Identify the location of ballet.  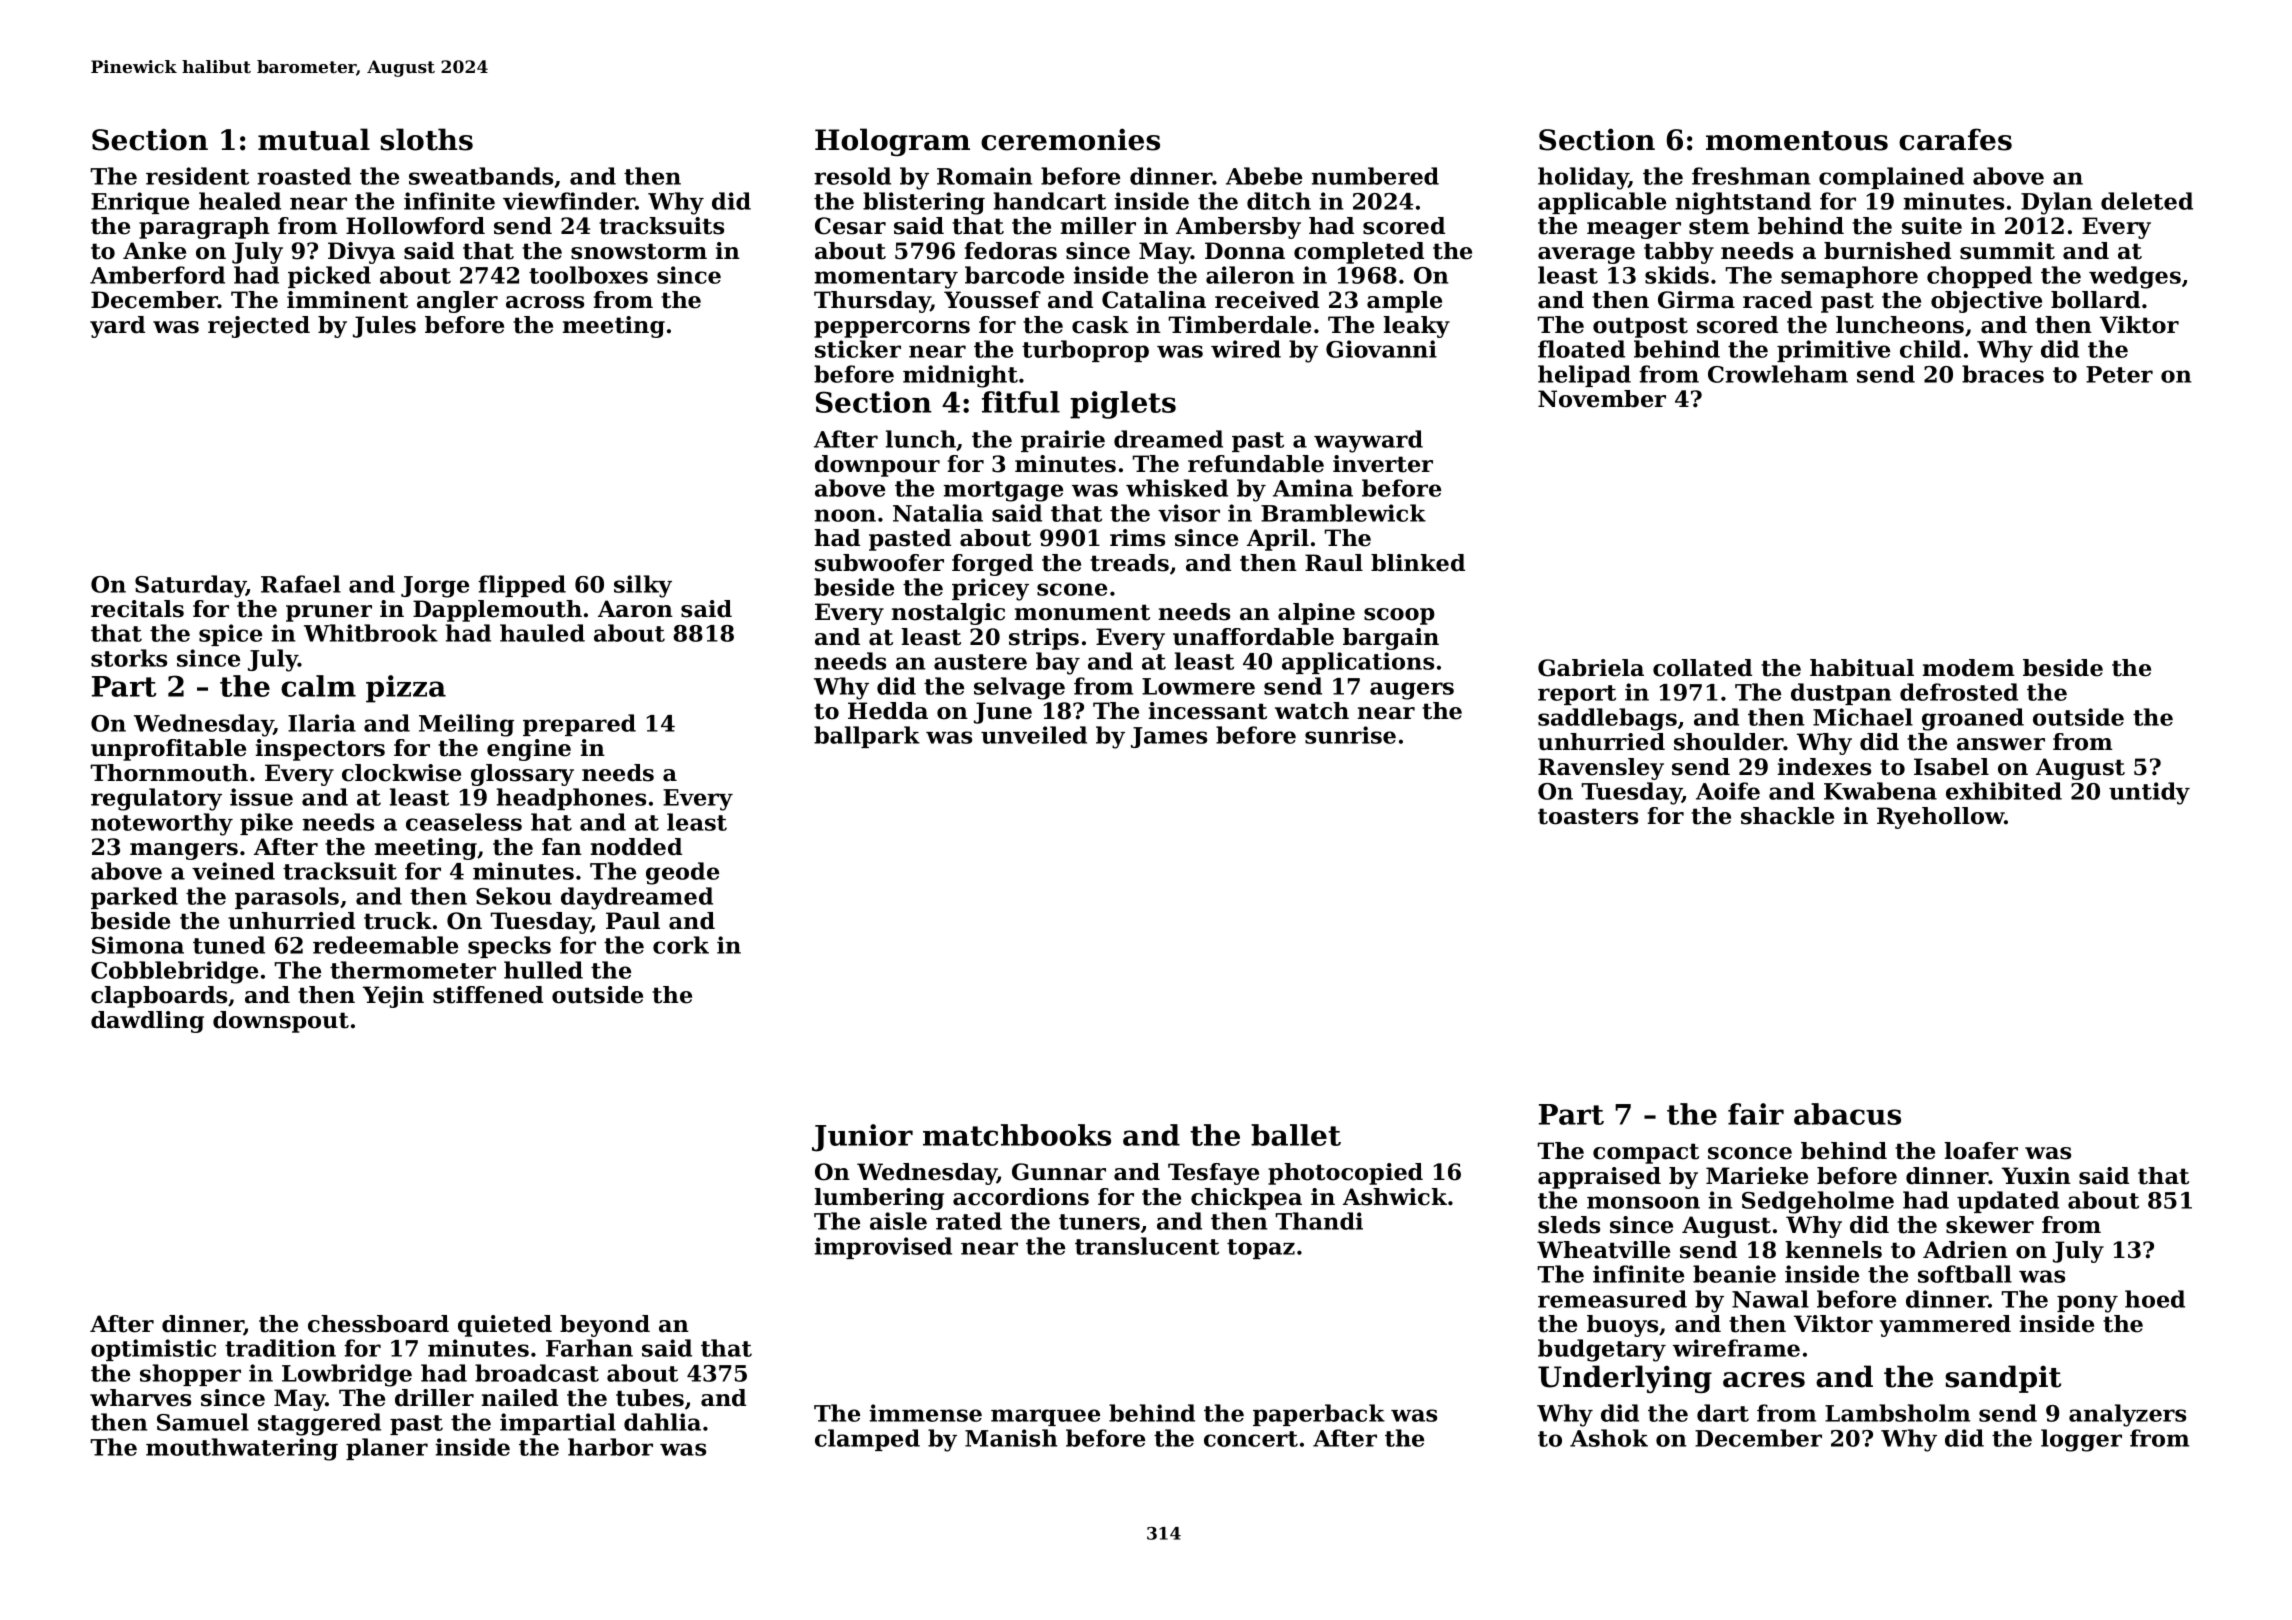
(1296, 1135).
